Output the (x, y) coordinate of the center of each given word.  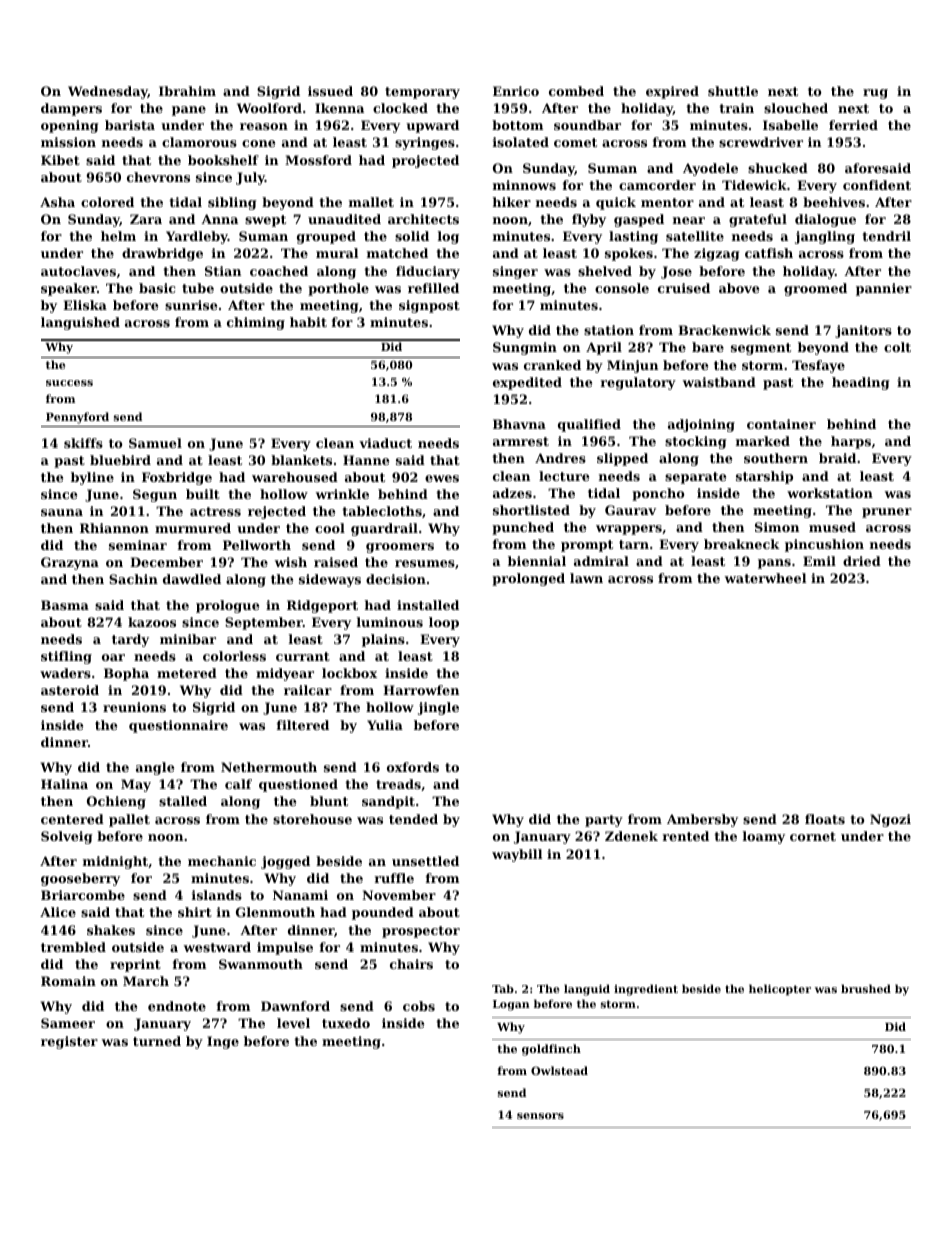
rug (875, 94)
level (293, 1023)
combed (576, 91)
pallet (129, 820)
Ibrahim (187, 91)
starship (764, 477)
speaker (69, 289)
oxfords (413, 767)
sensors (540, 1116)
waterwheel (765, 578)
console (622, 288)
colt (897, 347)
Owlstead (559, 1070)
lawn (586, 578)
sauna (62, 512)
